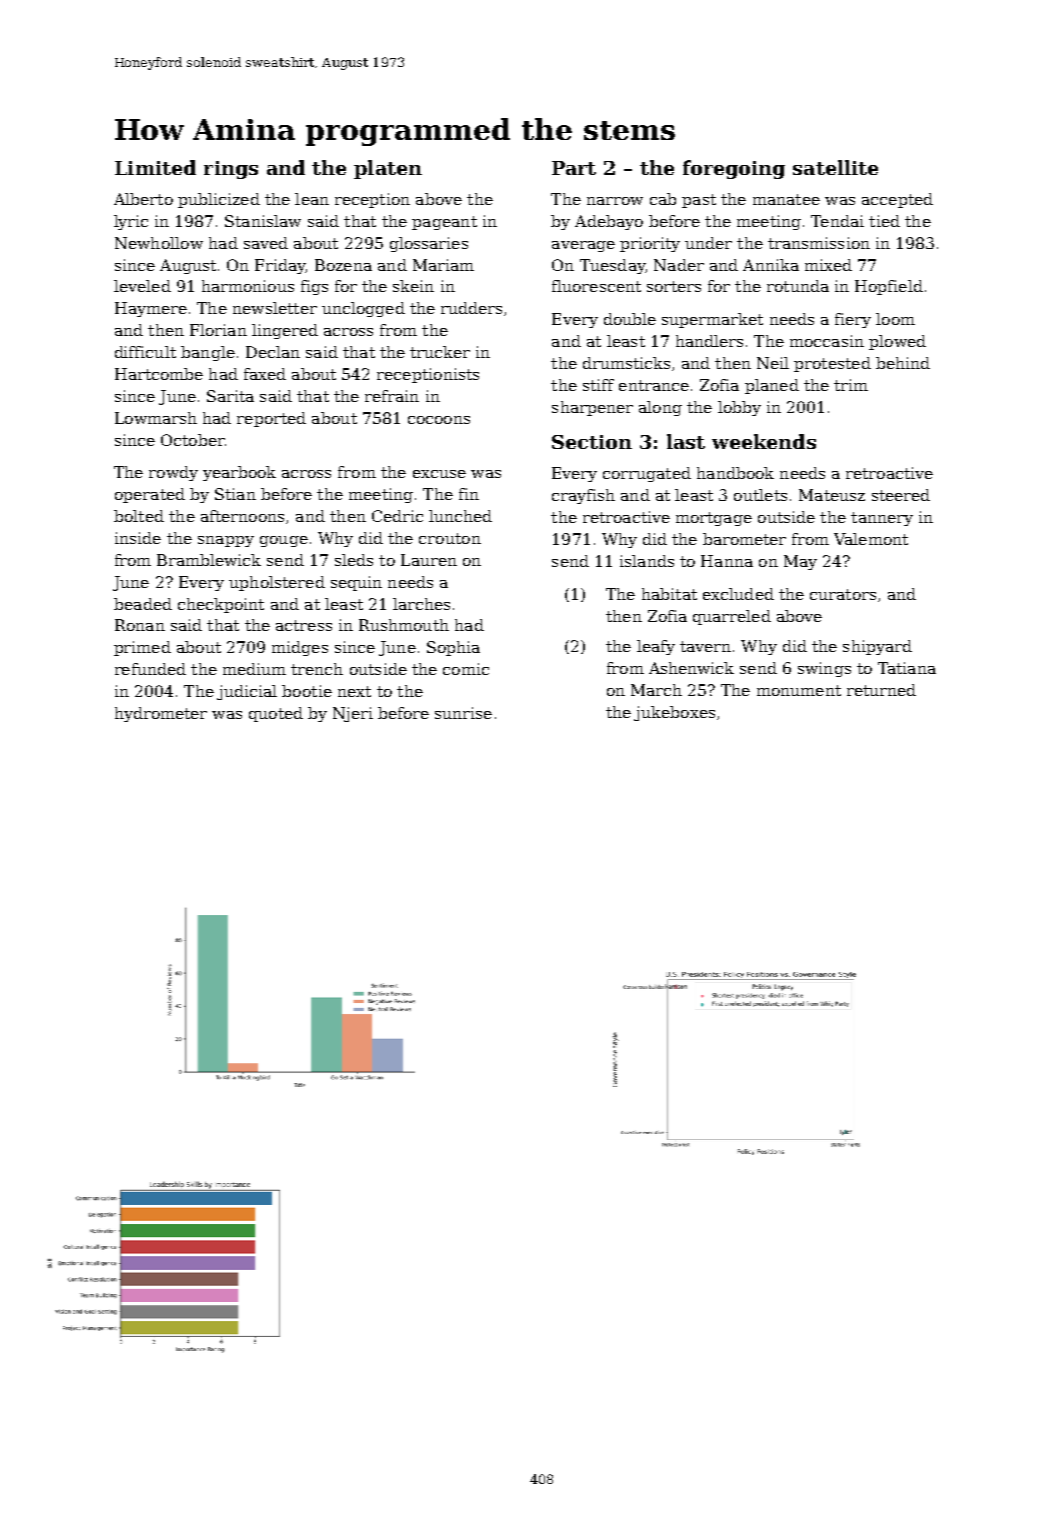  What do you see at coordinates (835, 167) in the screenshot?
I see `satellite` at bounding box center [835, 167].
